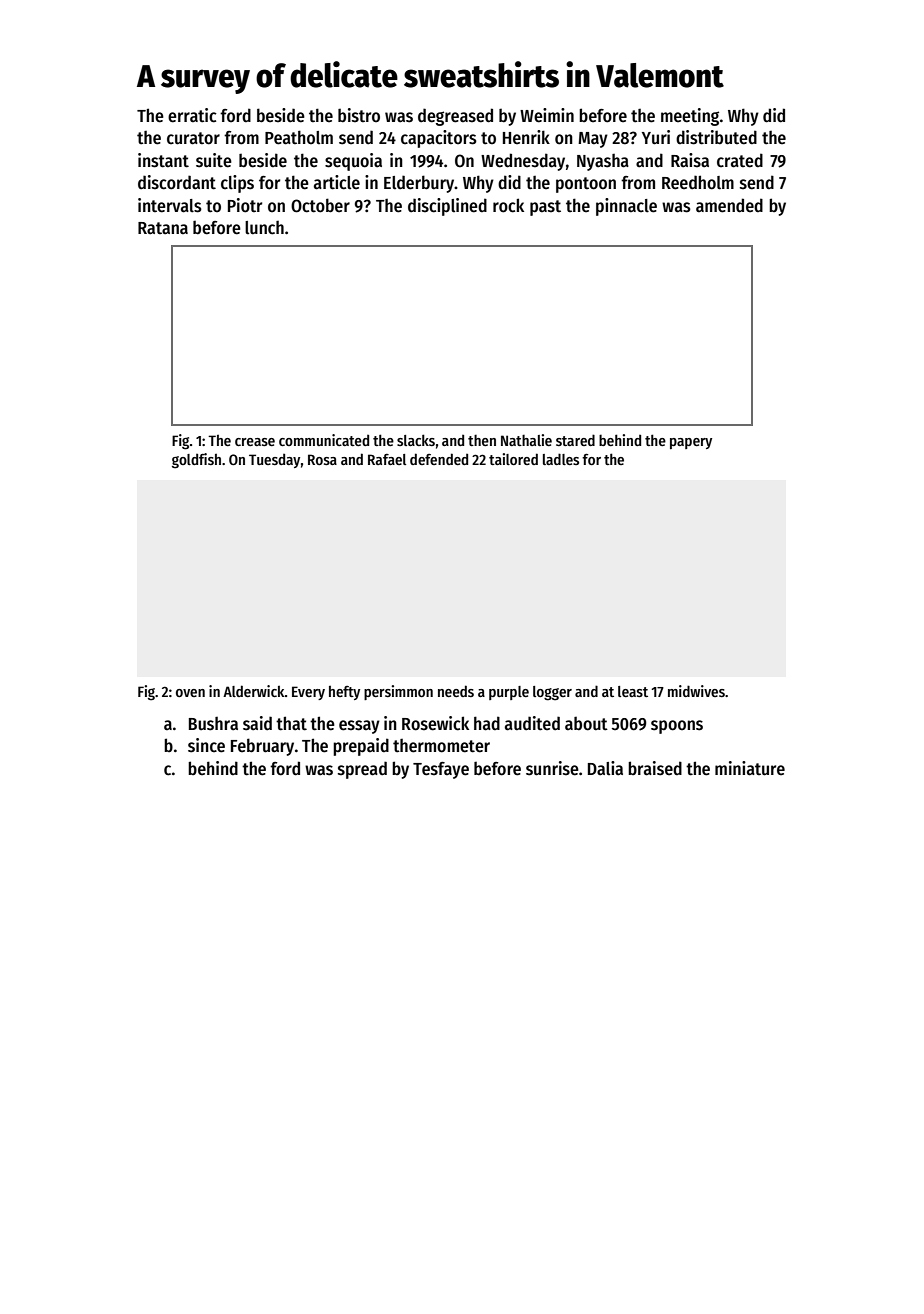 The height and width of the screenshot is (1314, 924). What do you see at coordinates (439, 139) in the screenshot?
I see `capacitors` at bounding box center [439, 139].
